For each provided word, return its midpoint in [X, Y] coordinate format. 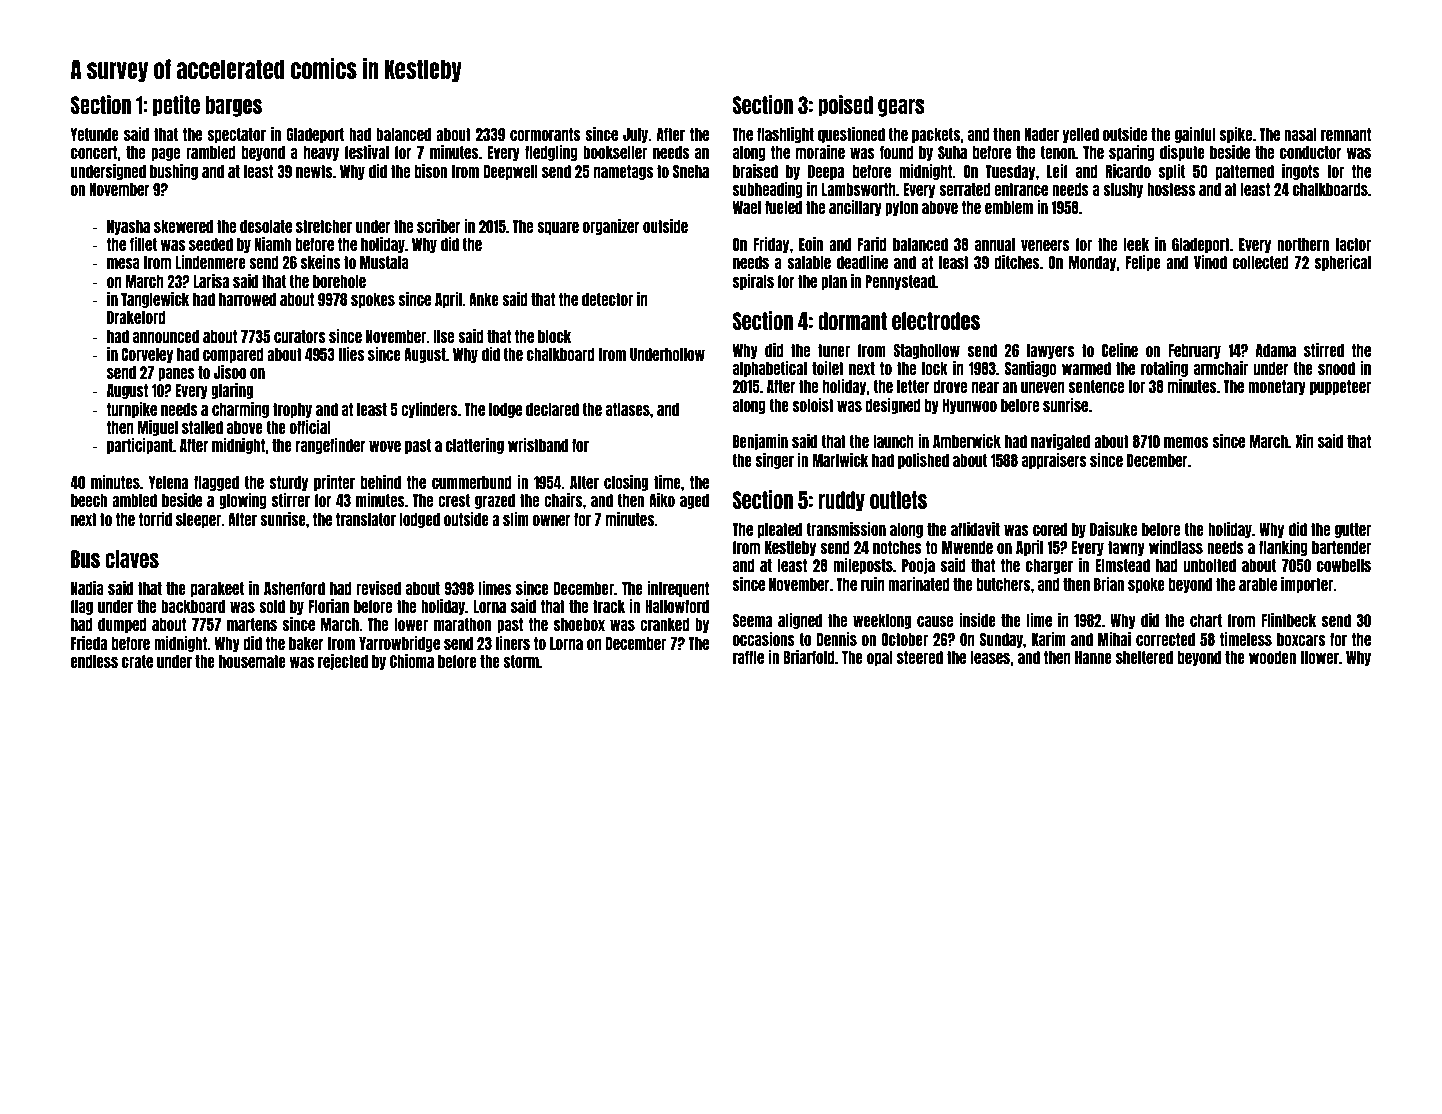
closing [626, 483]
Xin [1305, 441]
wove [385, 446]
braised [755, 171]
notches [897, 547]
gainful [1195, 135]
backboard [193, 606]
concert [94, 152]
